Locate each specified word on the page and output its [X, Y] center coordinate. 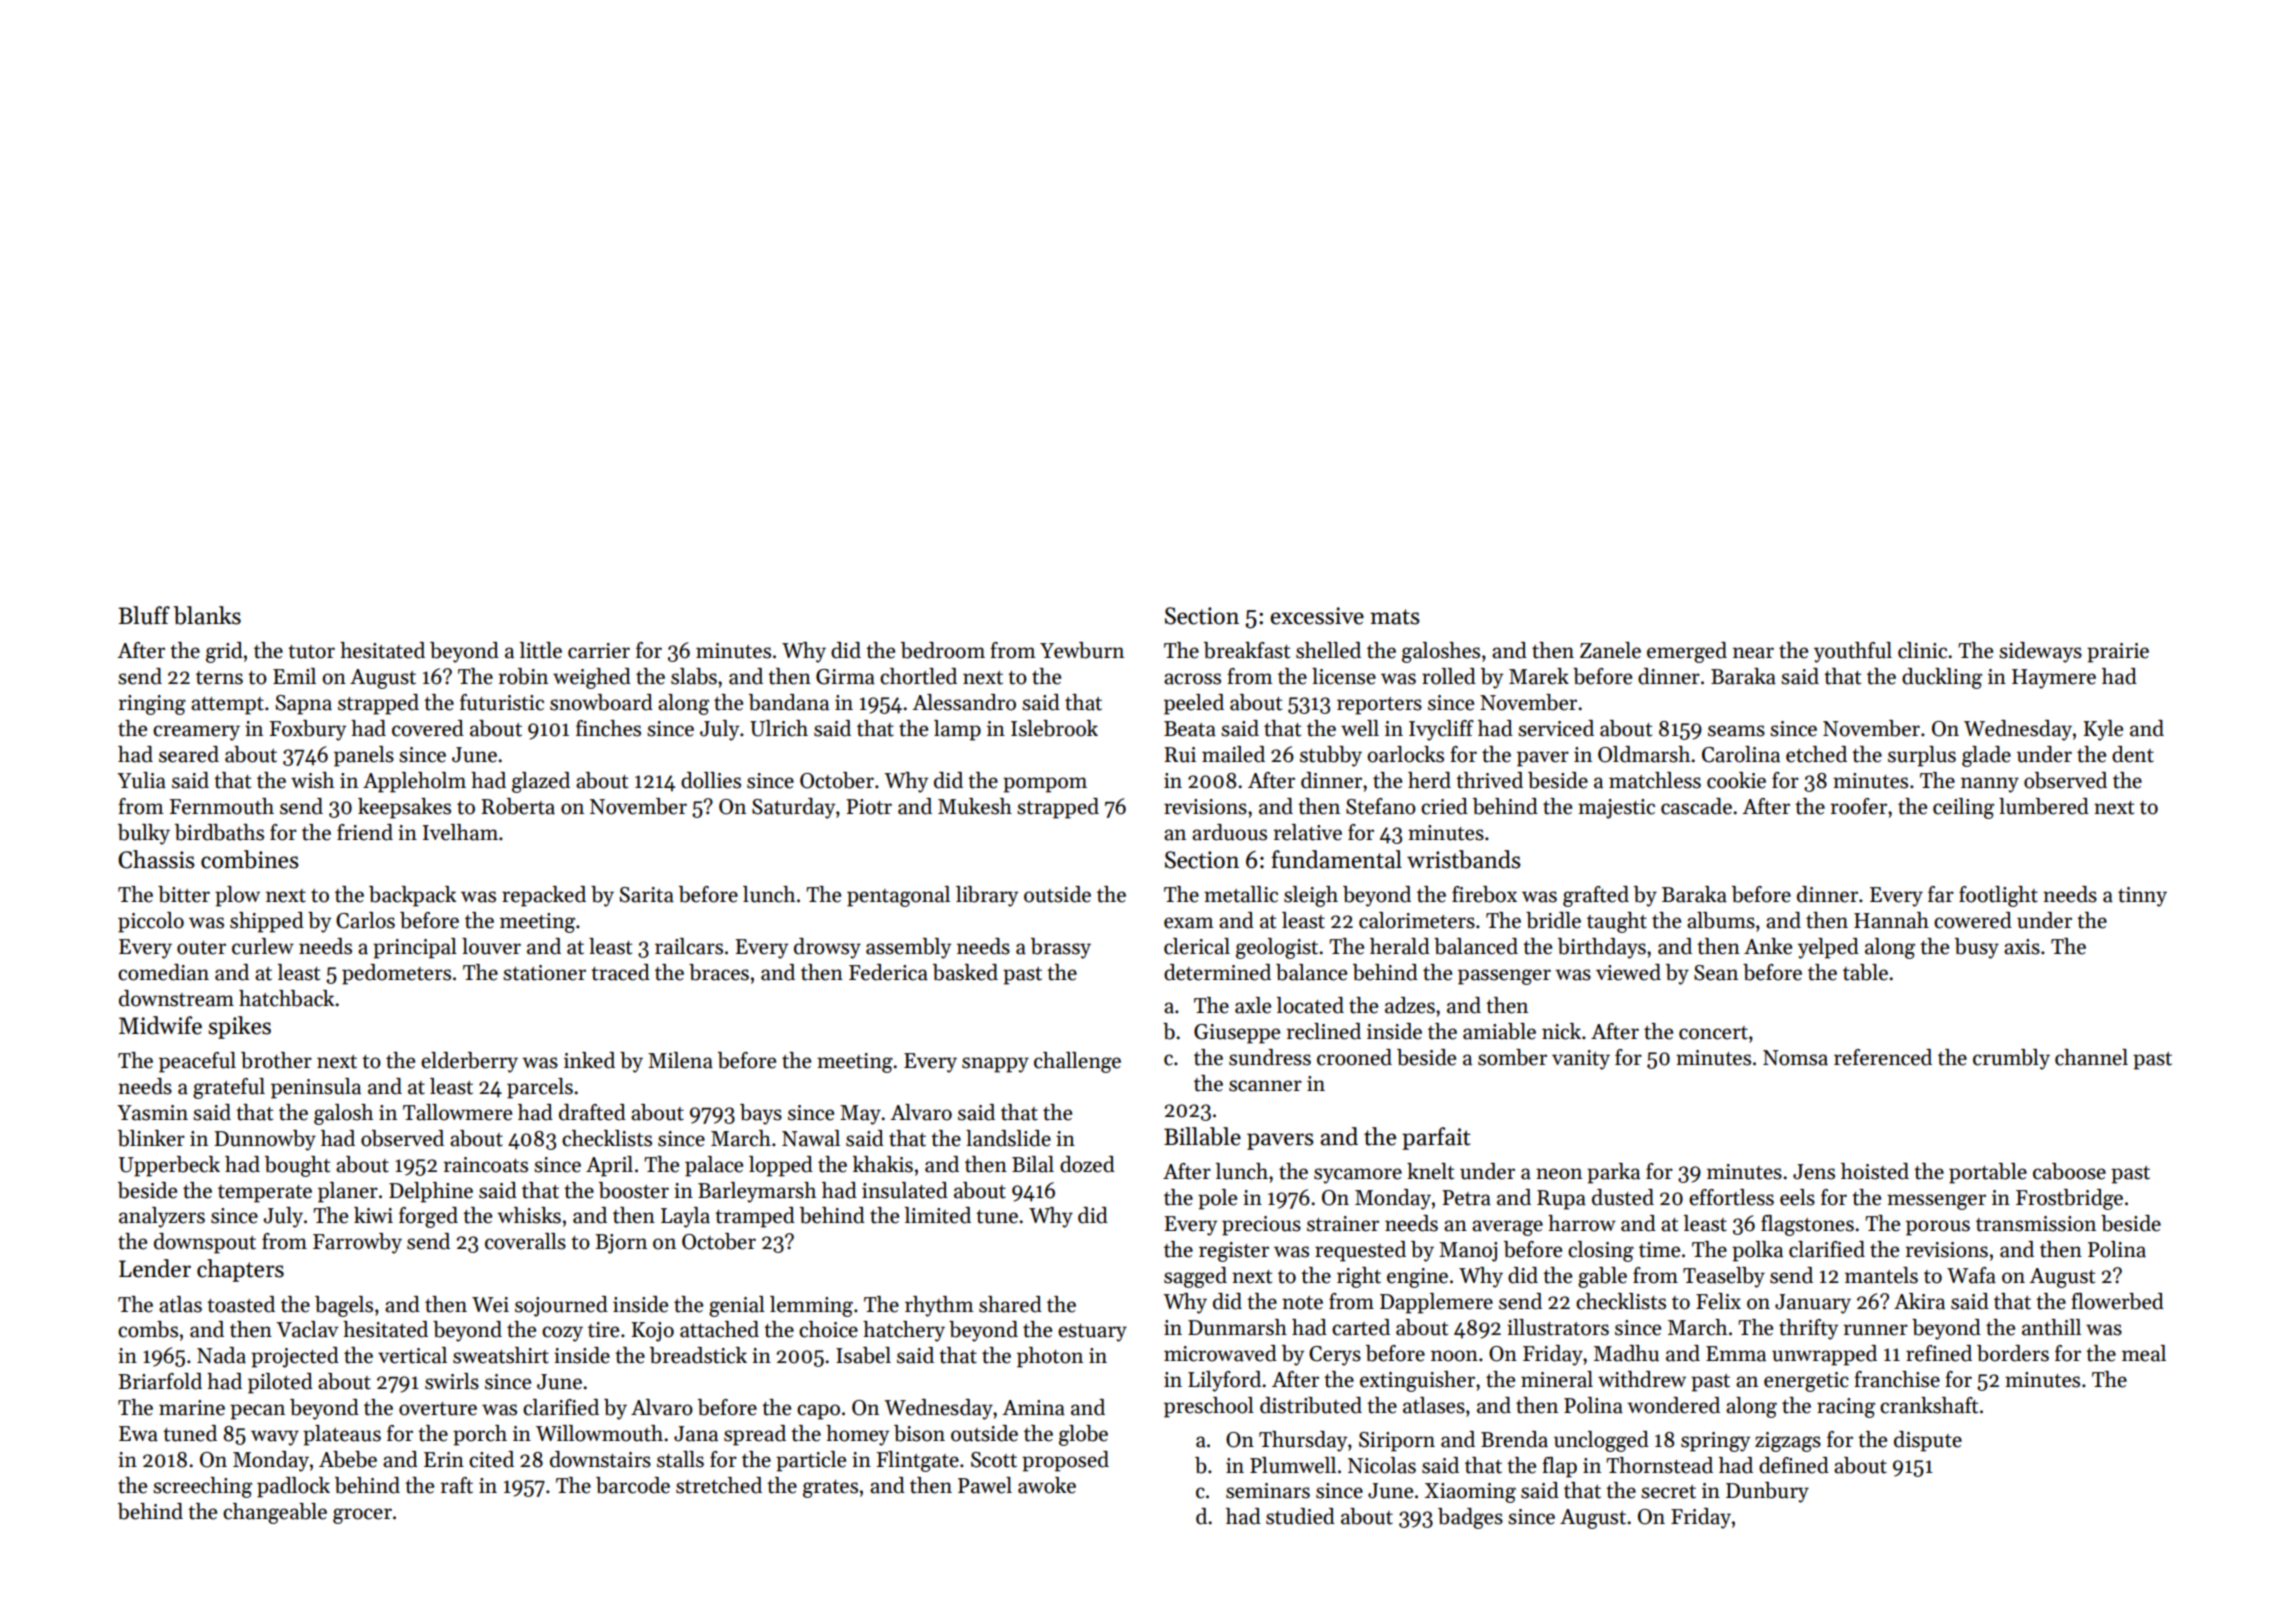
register [1234, 1252]
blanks [207, 615]
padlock [293, 1487]
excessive [1317, 616]
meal [2144, 1353]
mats [1395, 617]
